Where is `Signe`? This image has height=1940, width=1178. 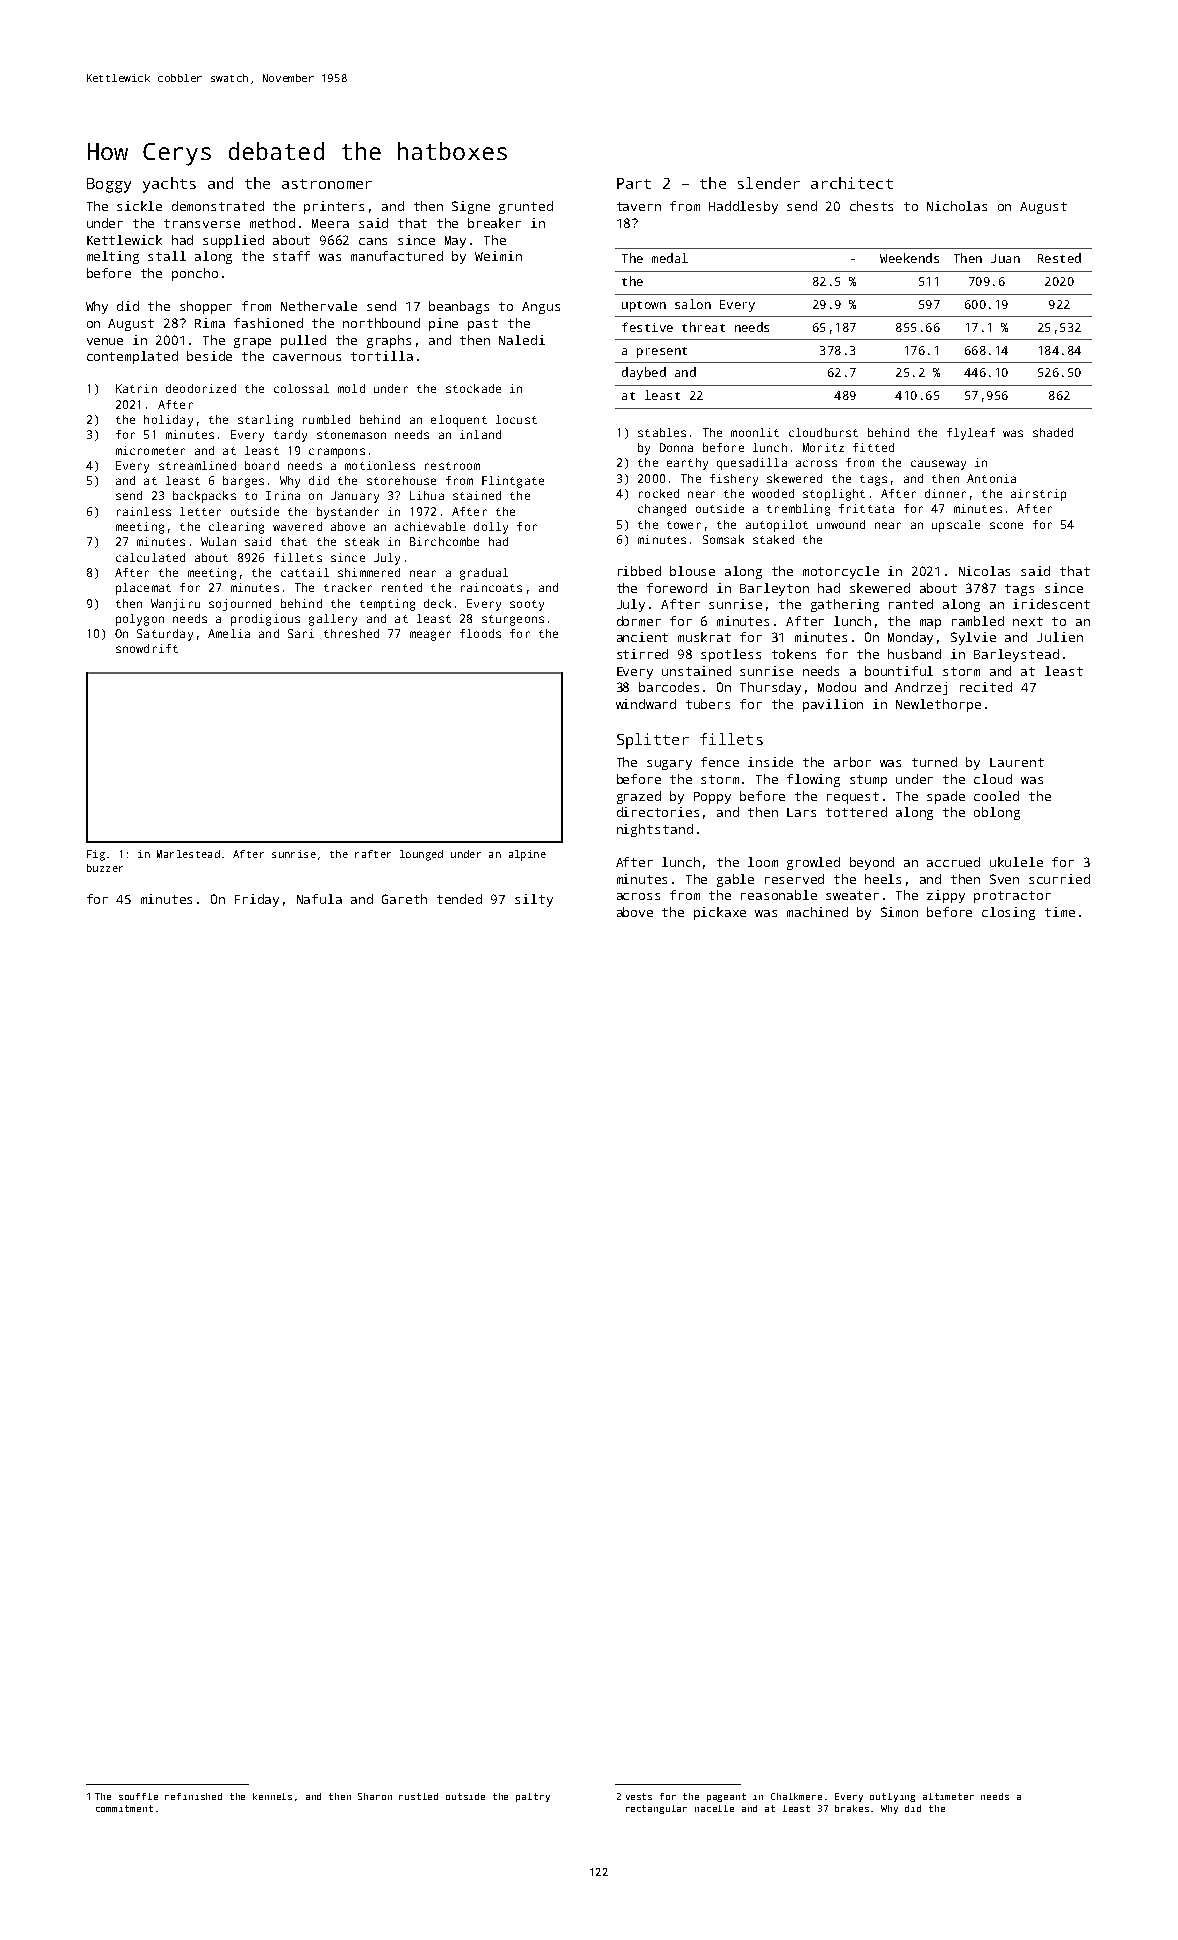 Signe is located at coordinates (471, 207).
